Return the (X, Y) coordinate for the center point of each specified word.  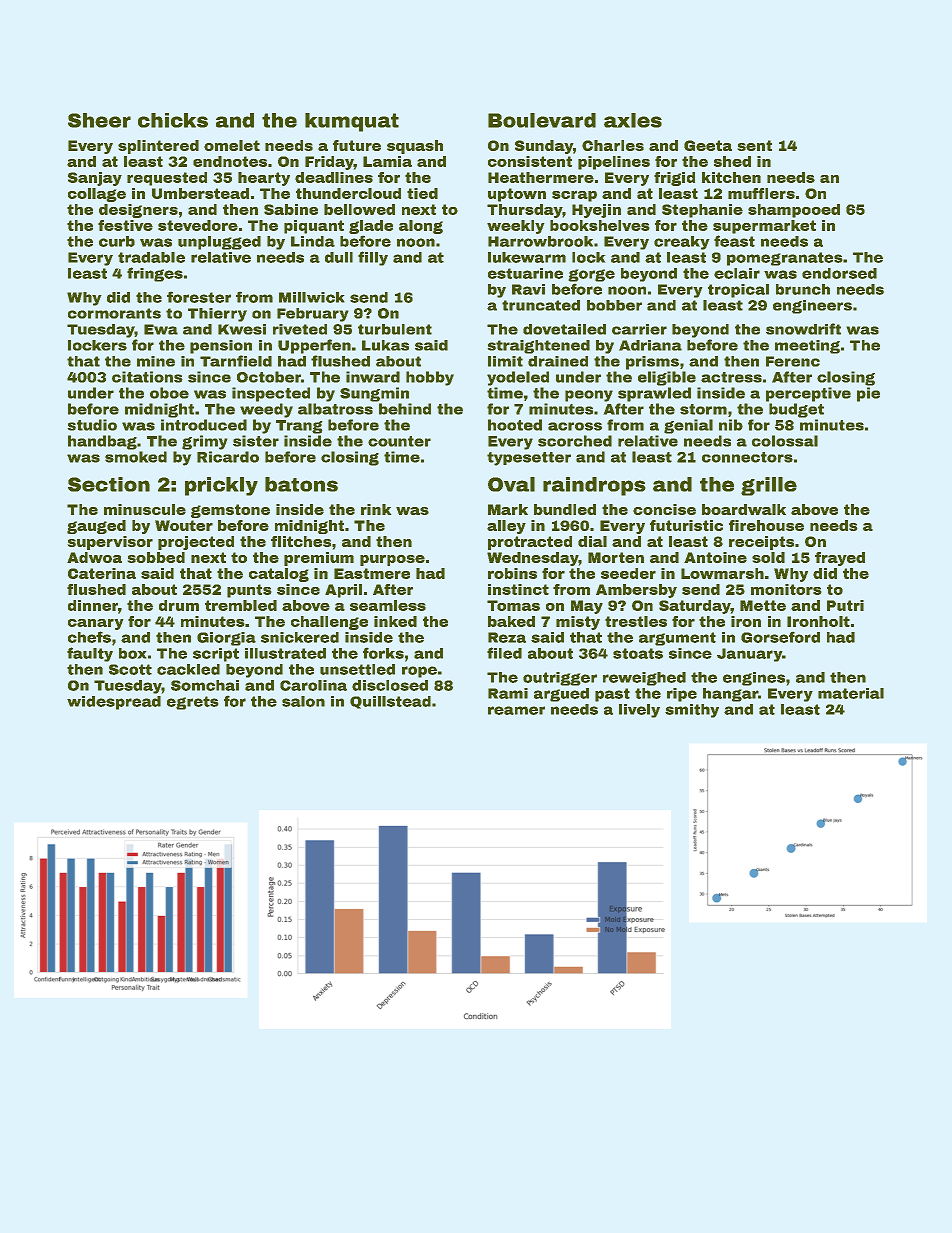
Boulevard (542, 120)
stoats (638, 653)
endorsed (839, 273)
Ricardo (228, 457)
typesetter (529, 459)
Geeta (708, 145)
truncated (541, 305)
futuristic (686, 525)
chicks (173, 120)
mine (156, 361)
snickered (300, 637)
